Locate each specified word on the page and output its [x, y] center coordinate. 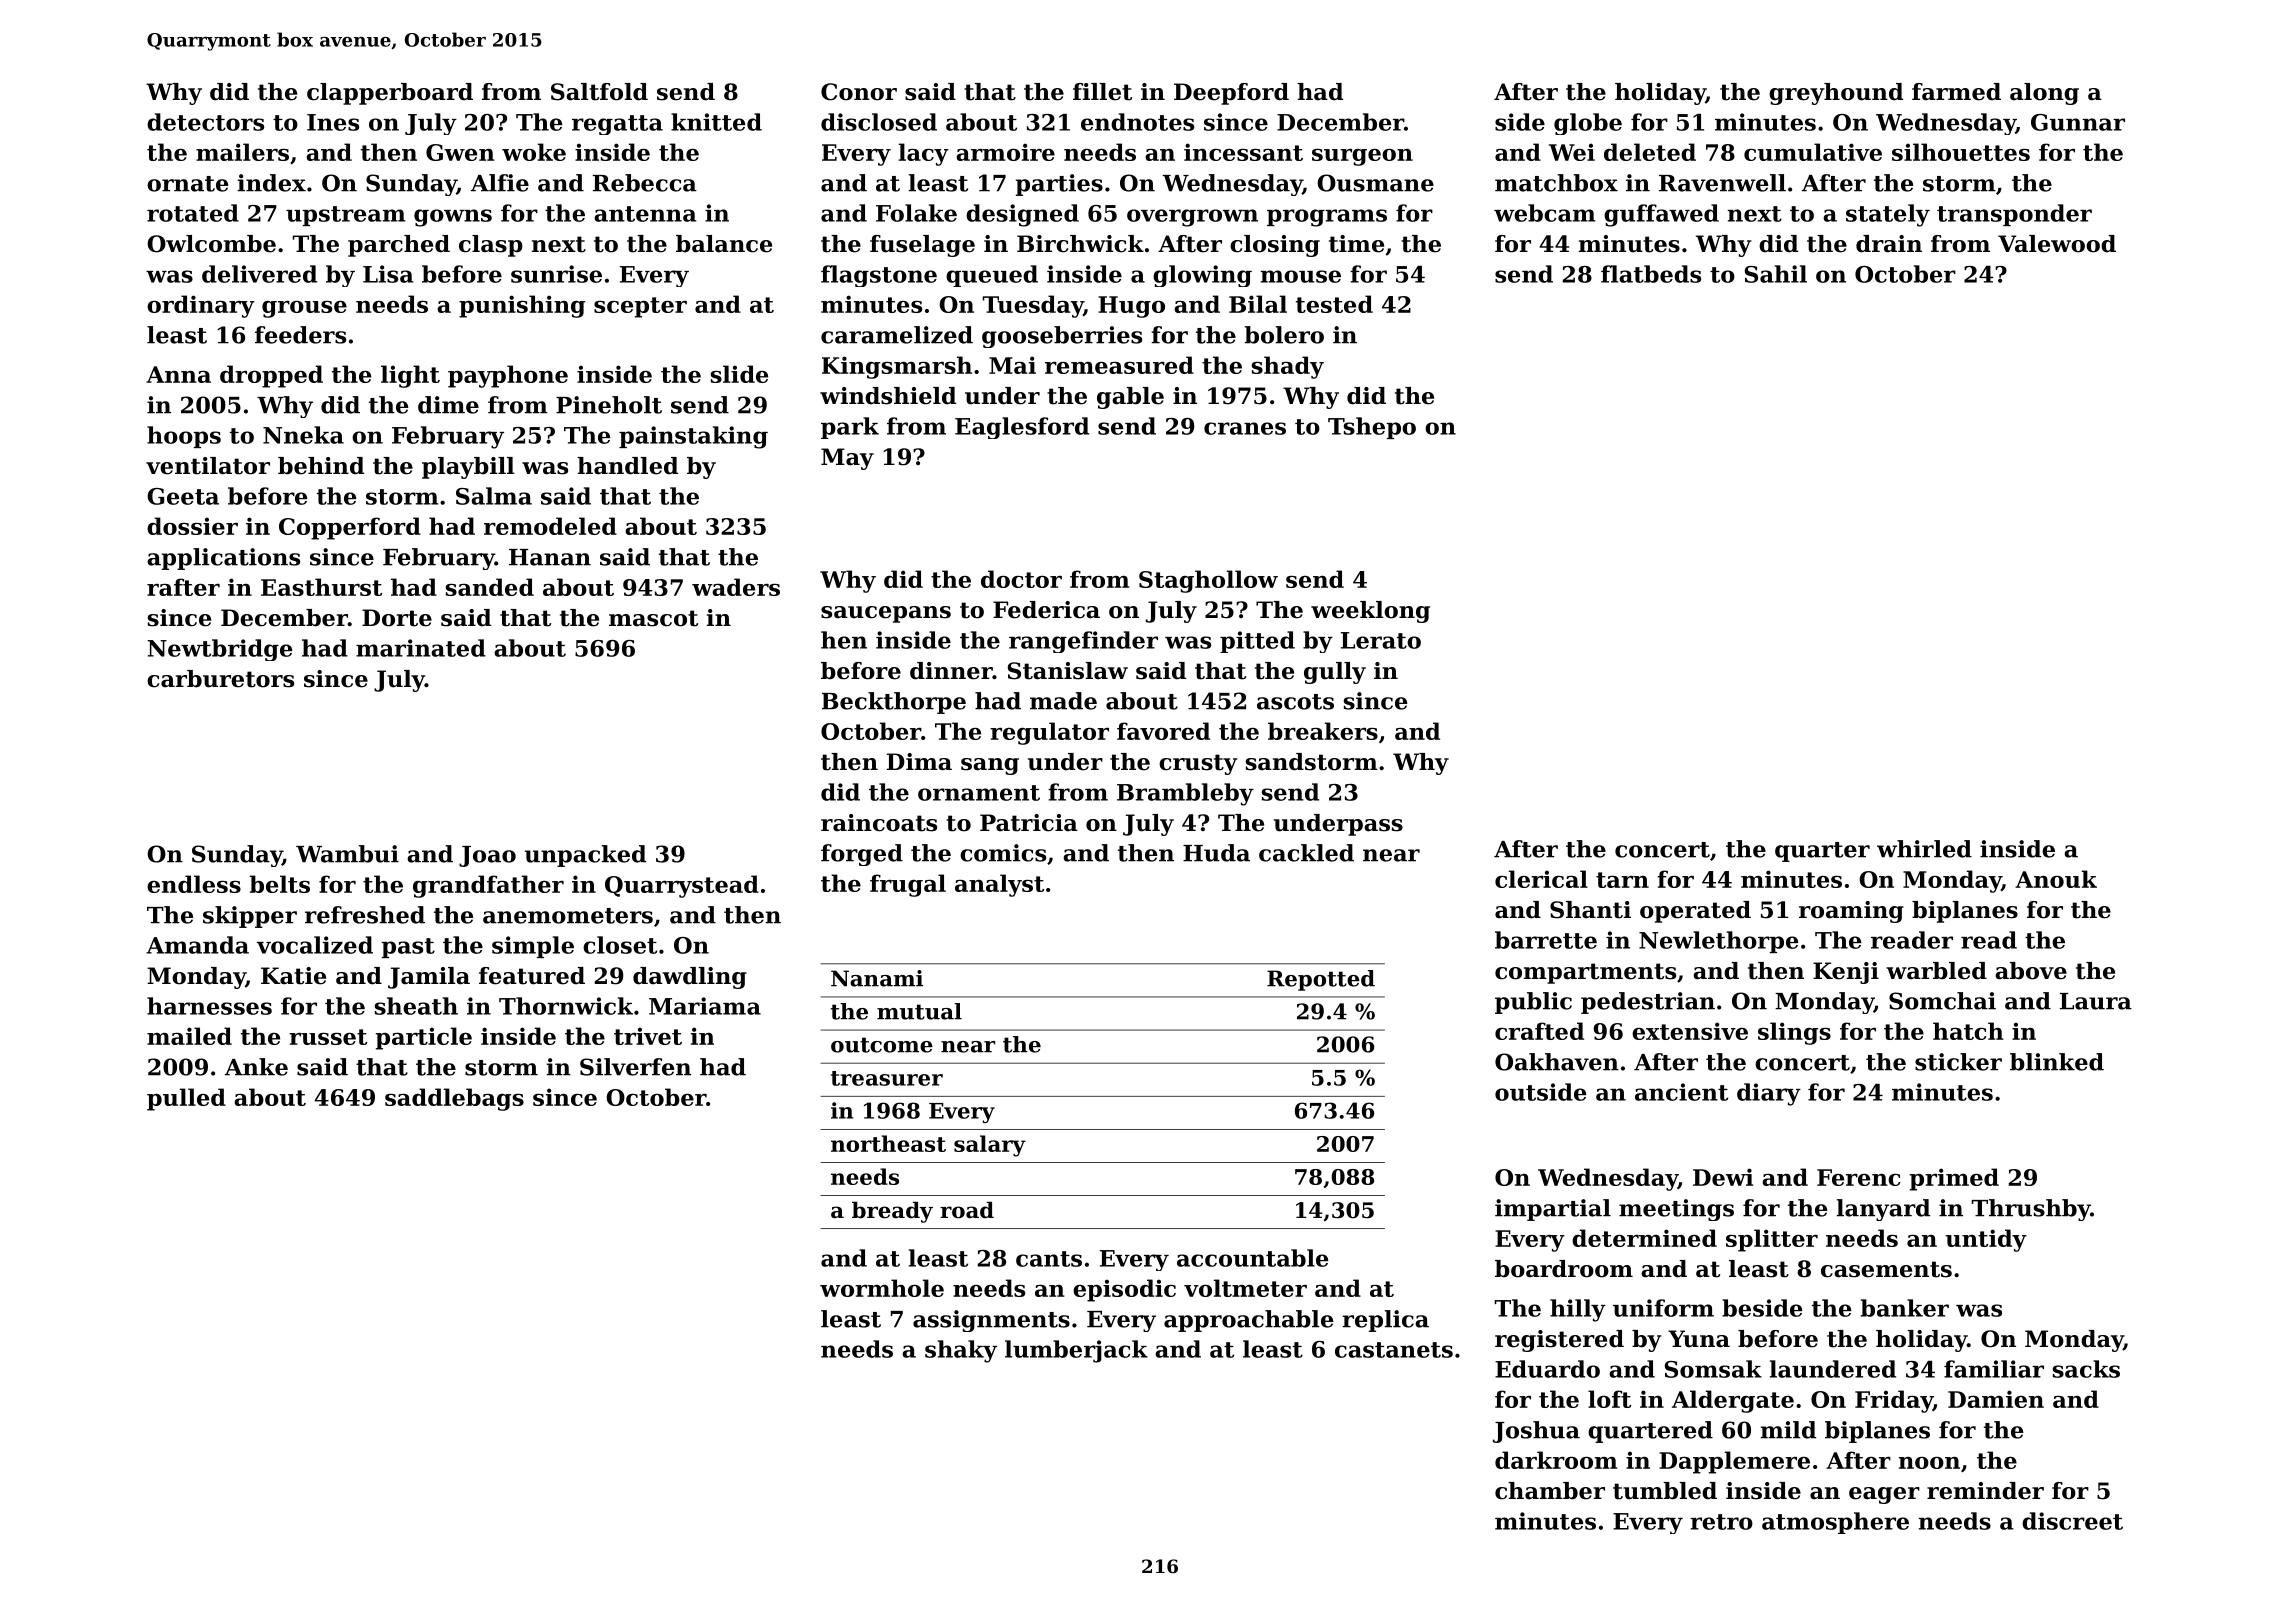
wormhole [882, 1288]
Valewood [2057, 244]
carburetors [220, 679]
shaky [961, 1351]
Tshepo [1372, 428]
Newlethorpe [1718, 942]
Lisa [388, 274]
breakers [1323, 731]
